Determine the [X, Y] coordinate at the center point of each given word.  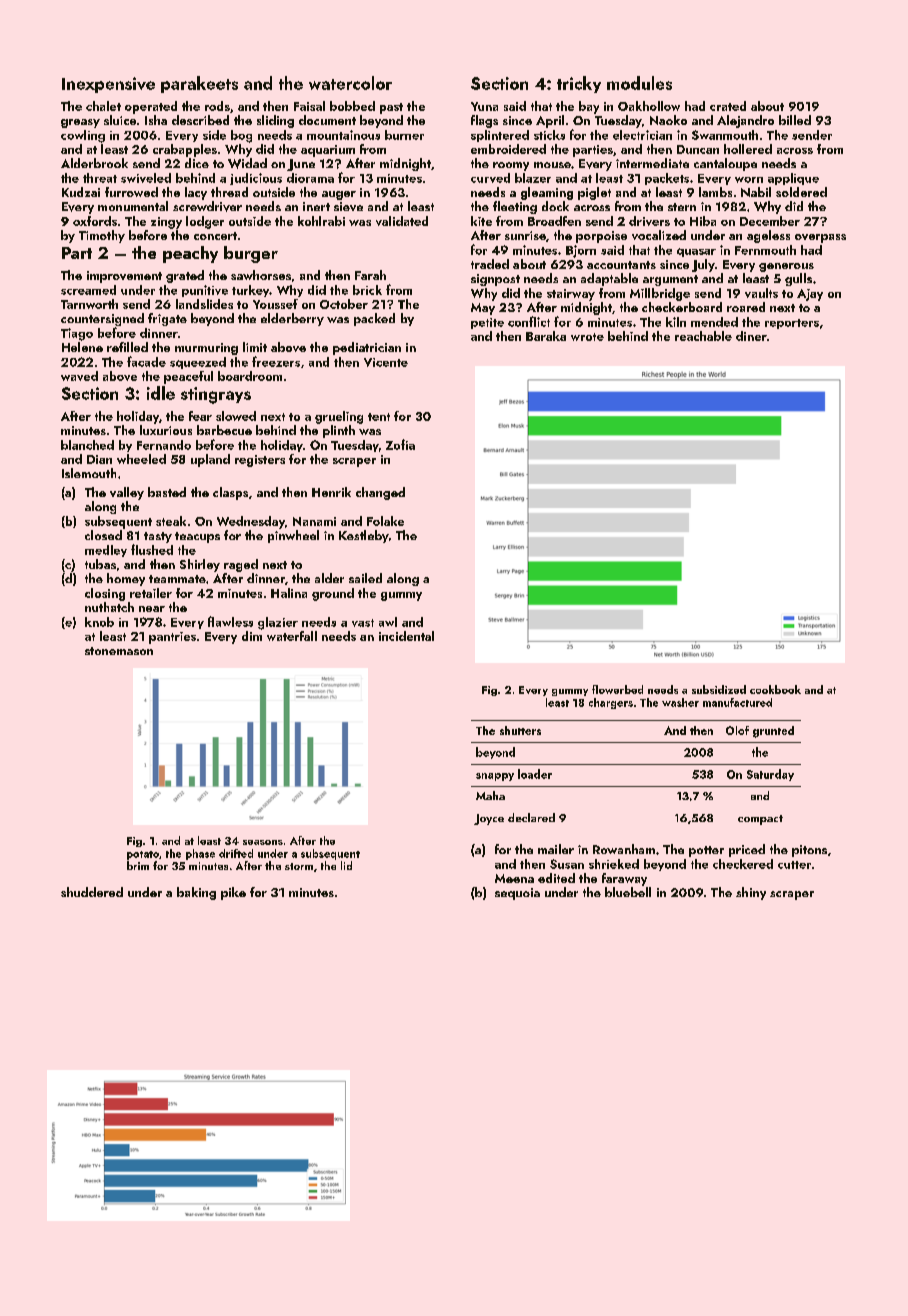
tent [379, 417]
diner [751, 336]
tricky [579, 84]
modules [639, 83]
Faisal [309, 106]
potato [143, 855]
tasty [158, 537]
